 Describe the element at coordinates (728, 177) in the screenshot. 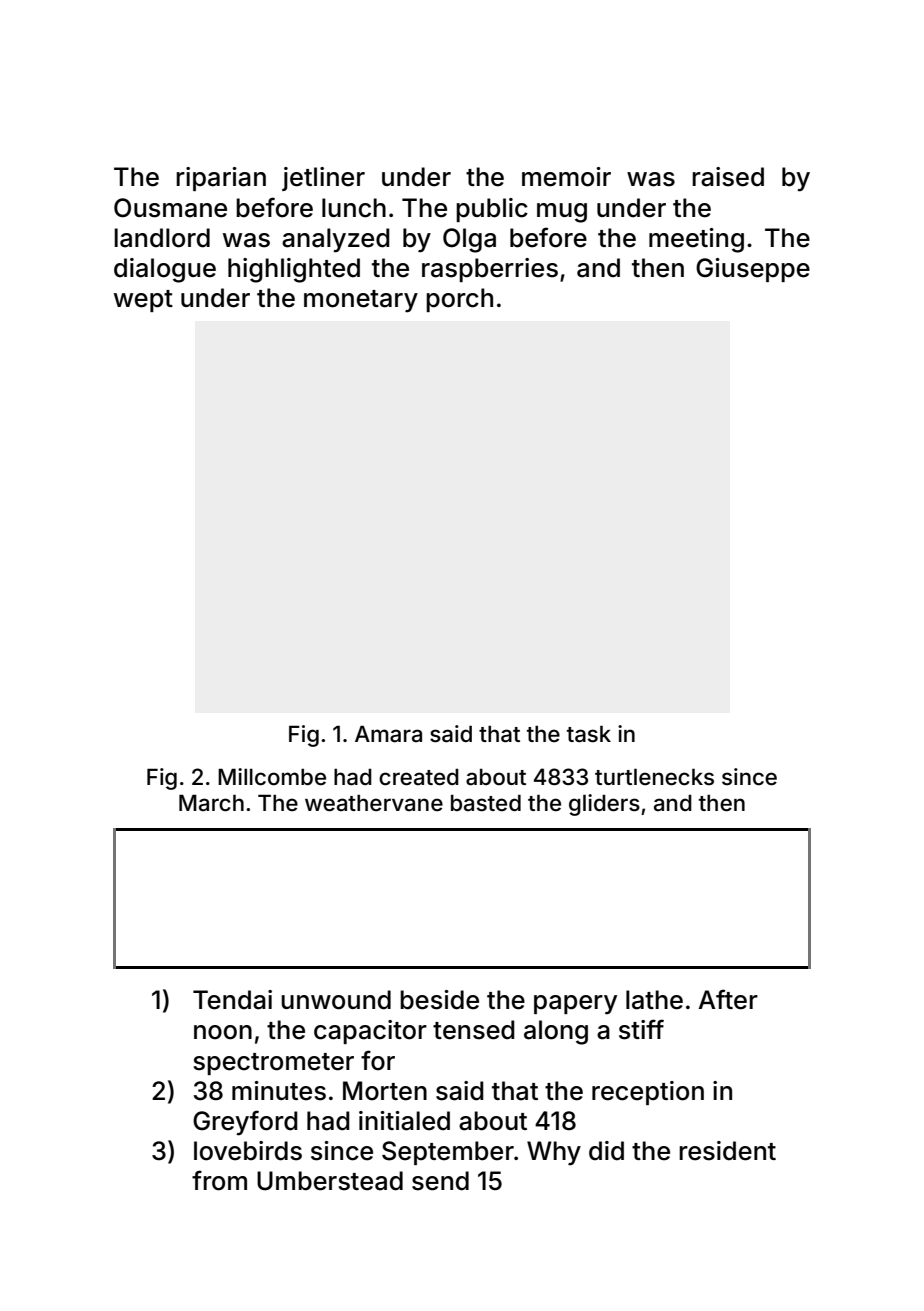

I see `raised` at that location.
